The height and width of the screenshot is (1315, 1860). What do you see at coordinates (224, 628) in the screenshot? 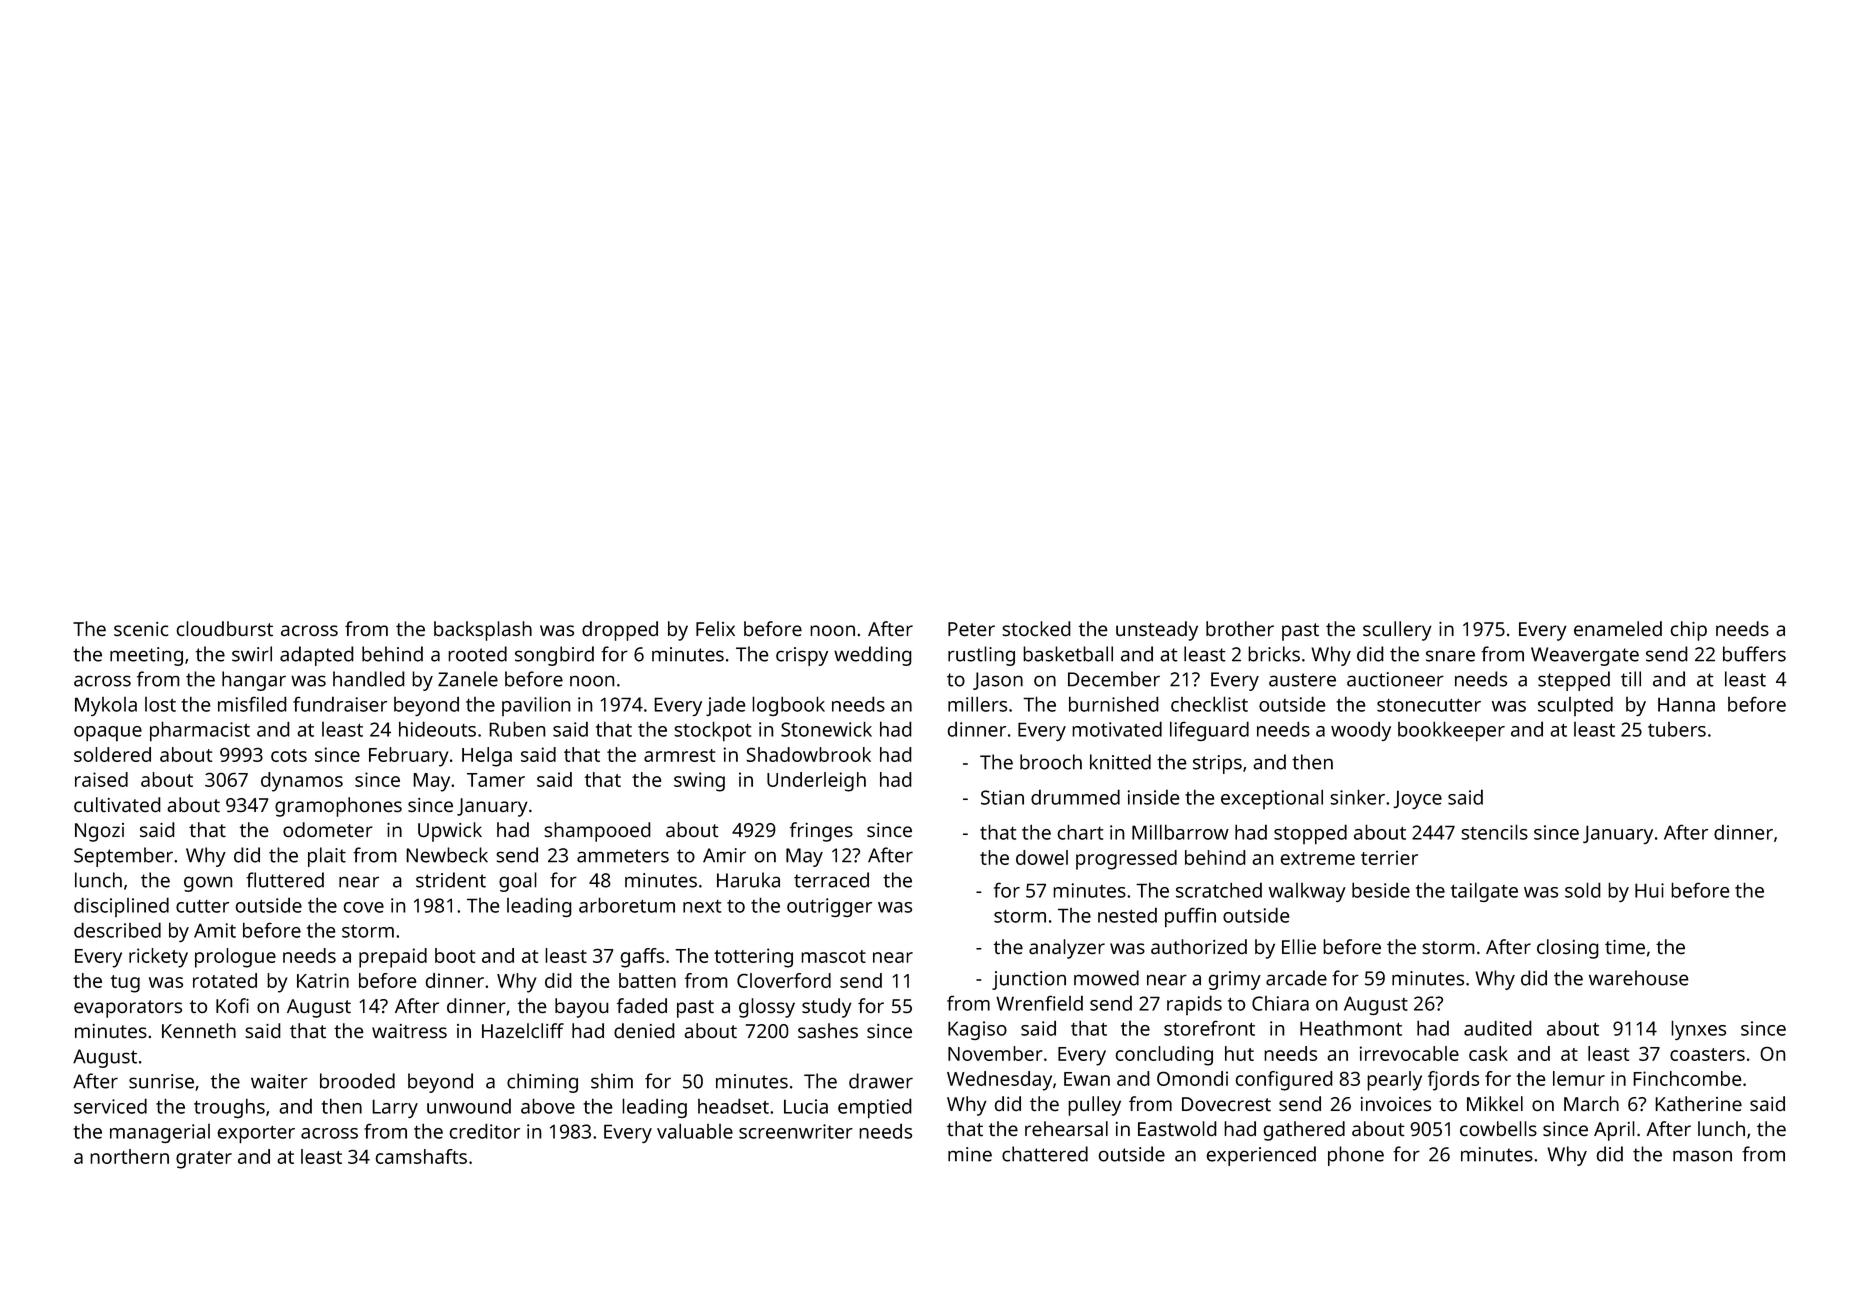
I see `cloudburst` at bounding box center [224, 628].
